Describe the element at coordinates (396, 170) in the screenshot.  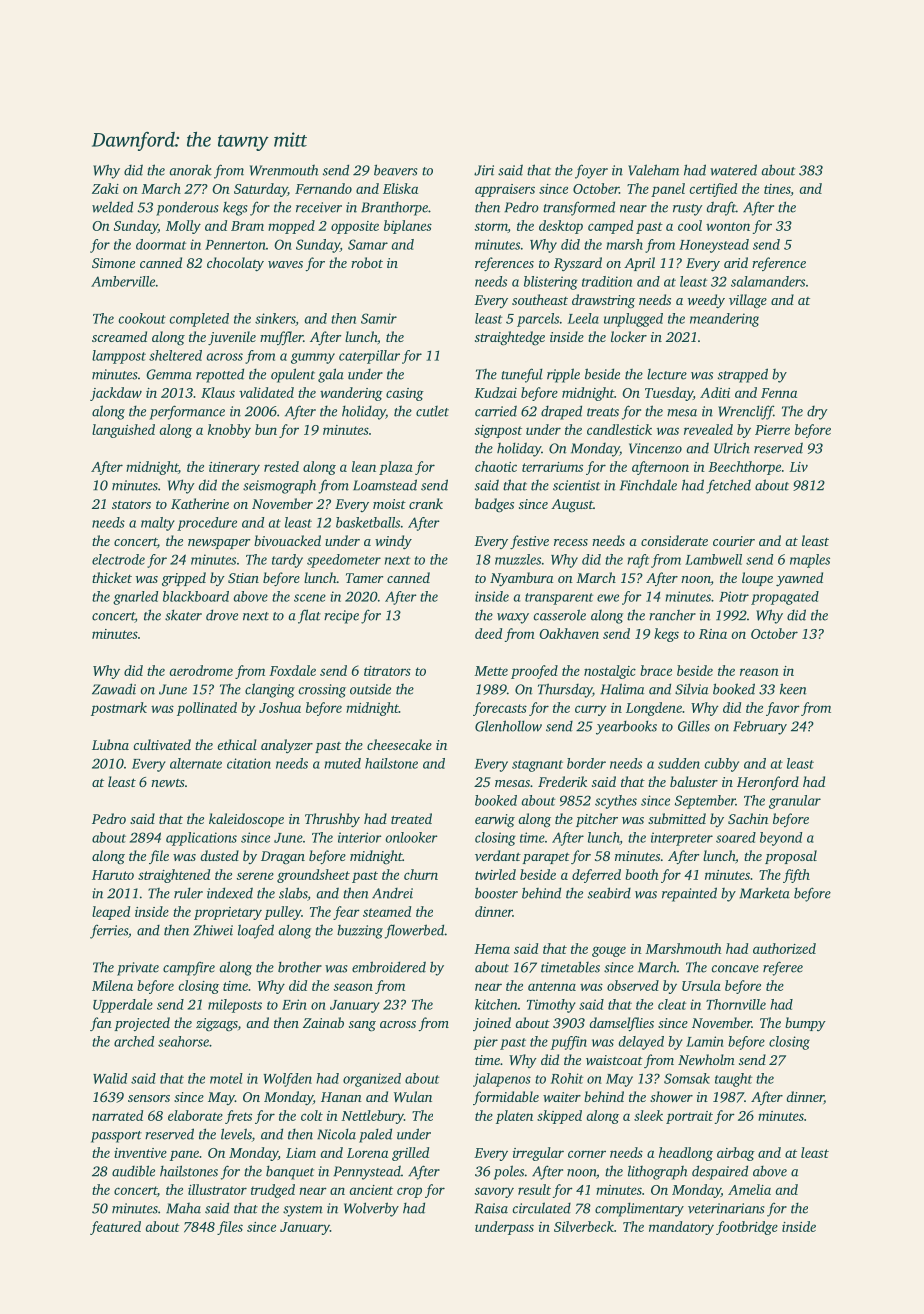
I see `beavers` at that location.
